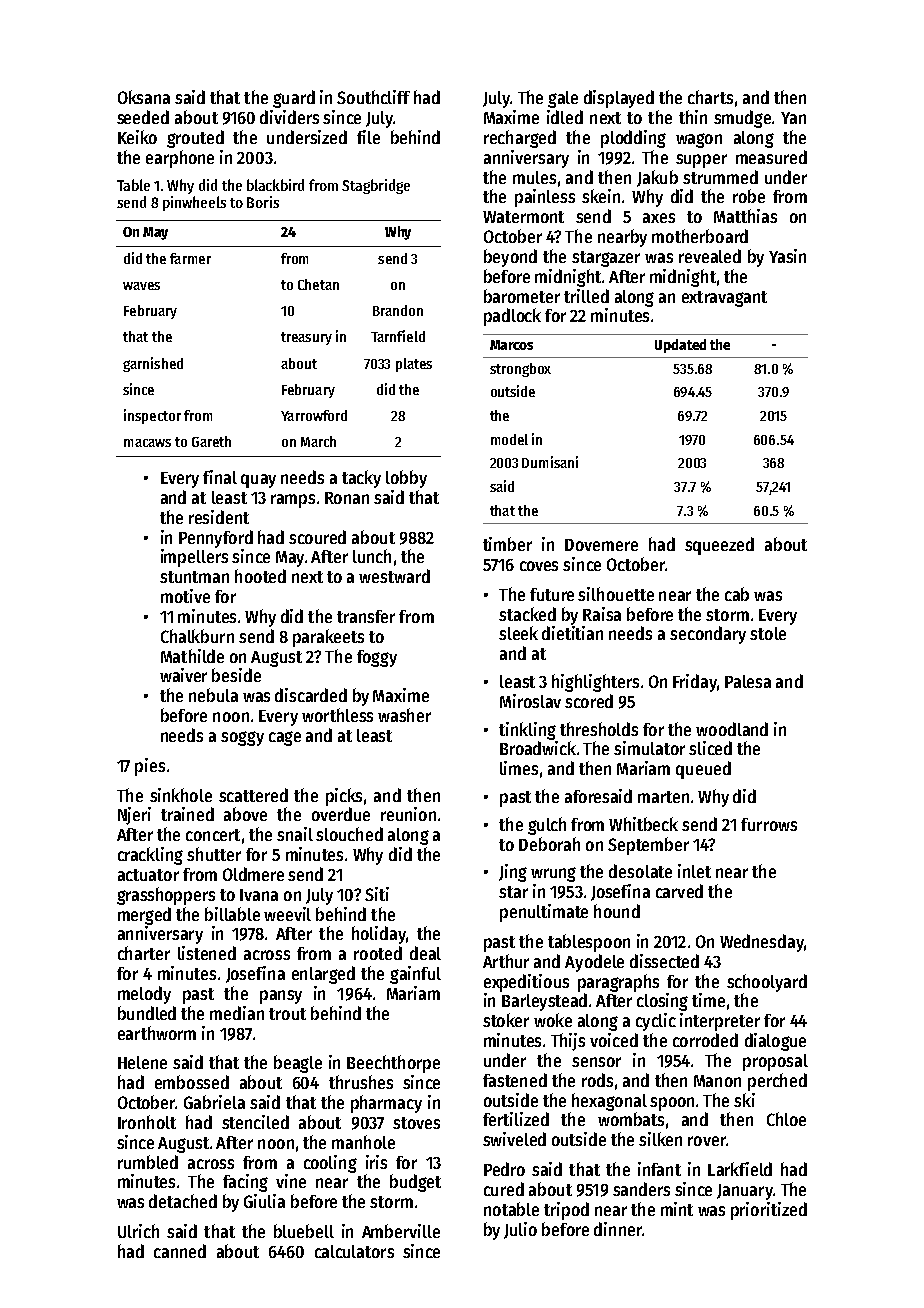 This page has width=924, height=1308. Describe the element at coordinates (523, 217) in the page. I see `Watermont` at that location.
